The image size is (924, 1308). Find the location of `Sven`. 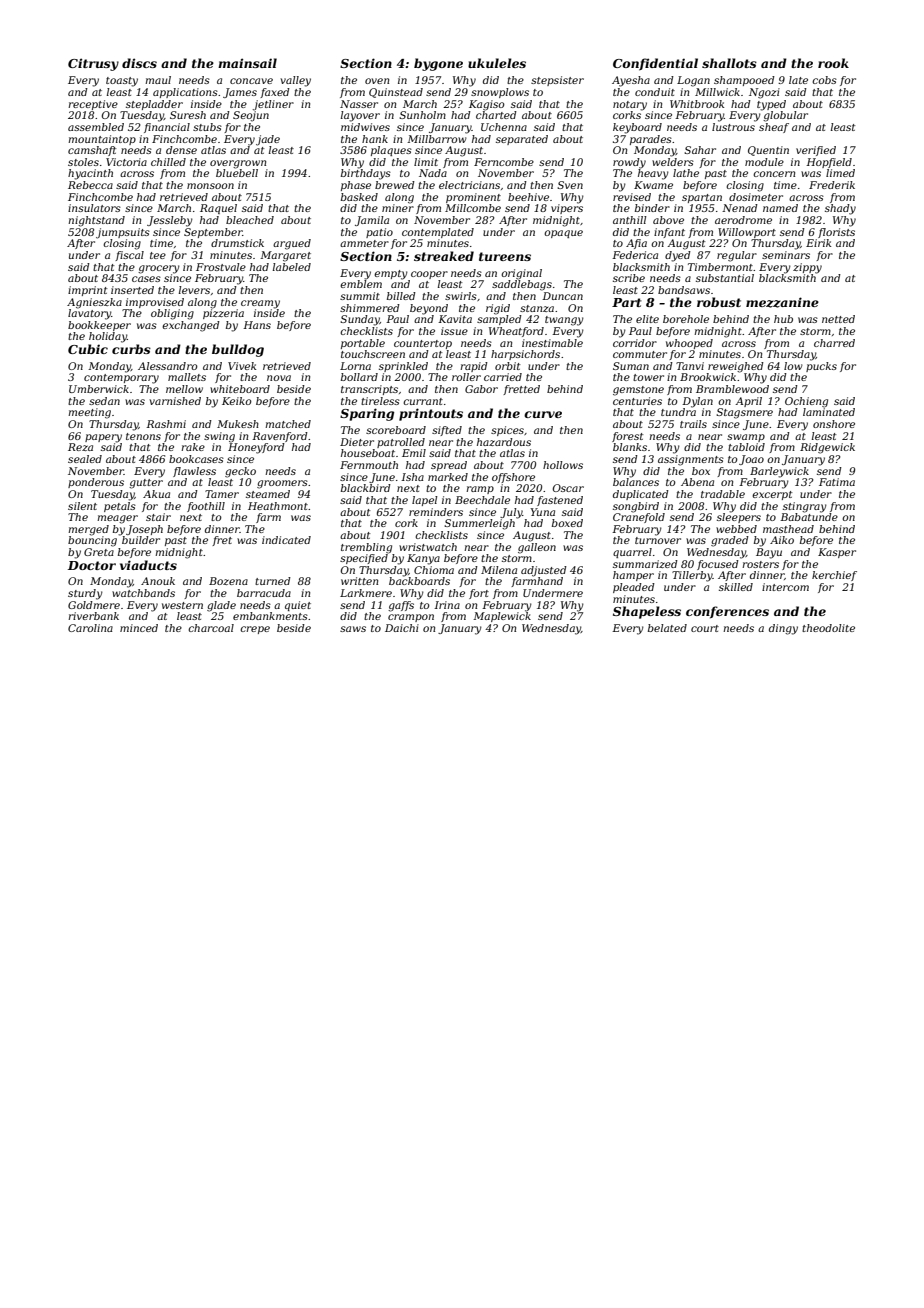

Sven is located at coordinates (570, 185).
